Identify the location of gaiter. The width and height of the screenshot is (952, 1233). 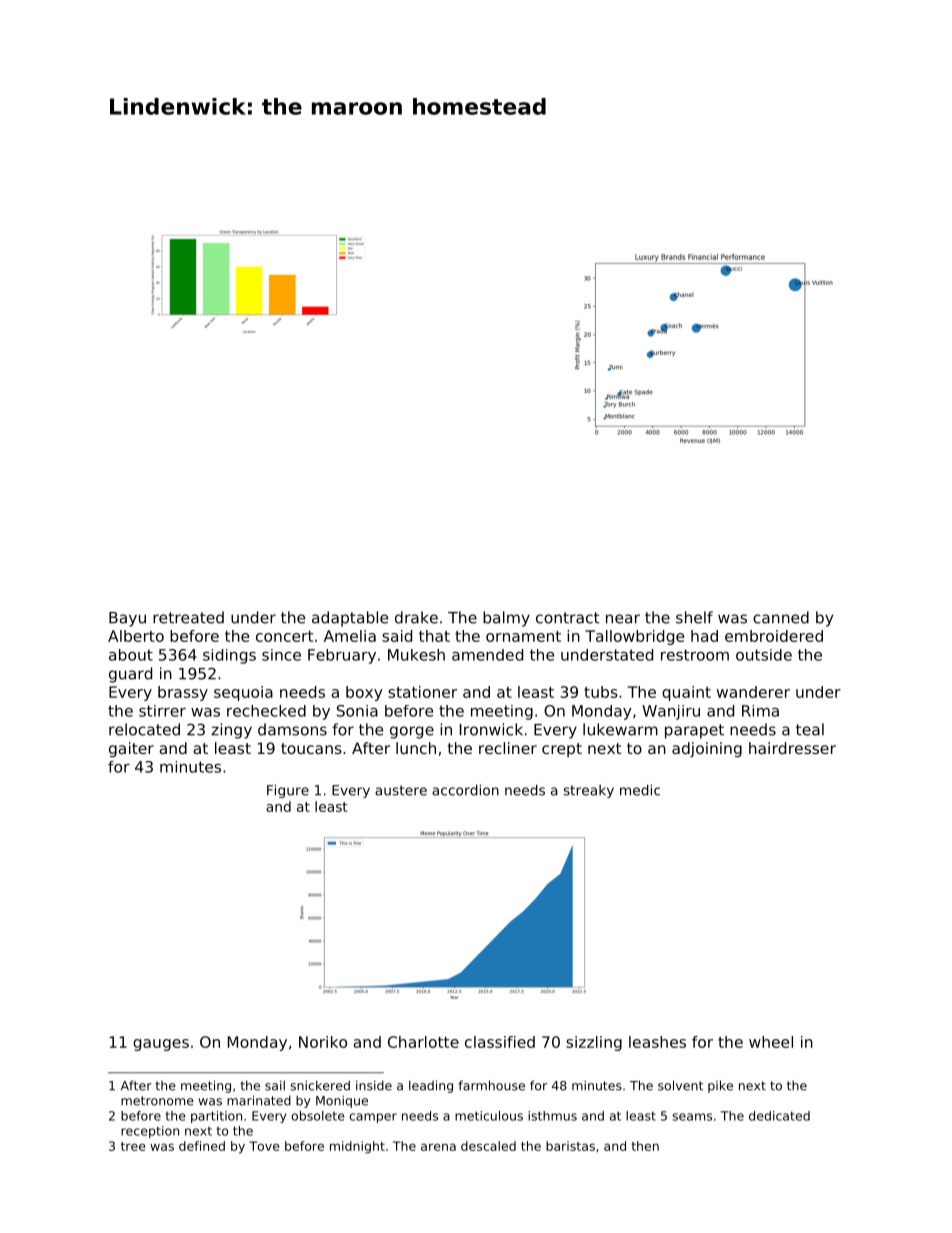
(131, 749).
